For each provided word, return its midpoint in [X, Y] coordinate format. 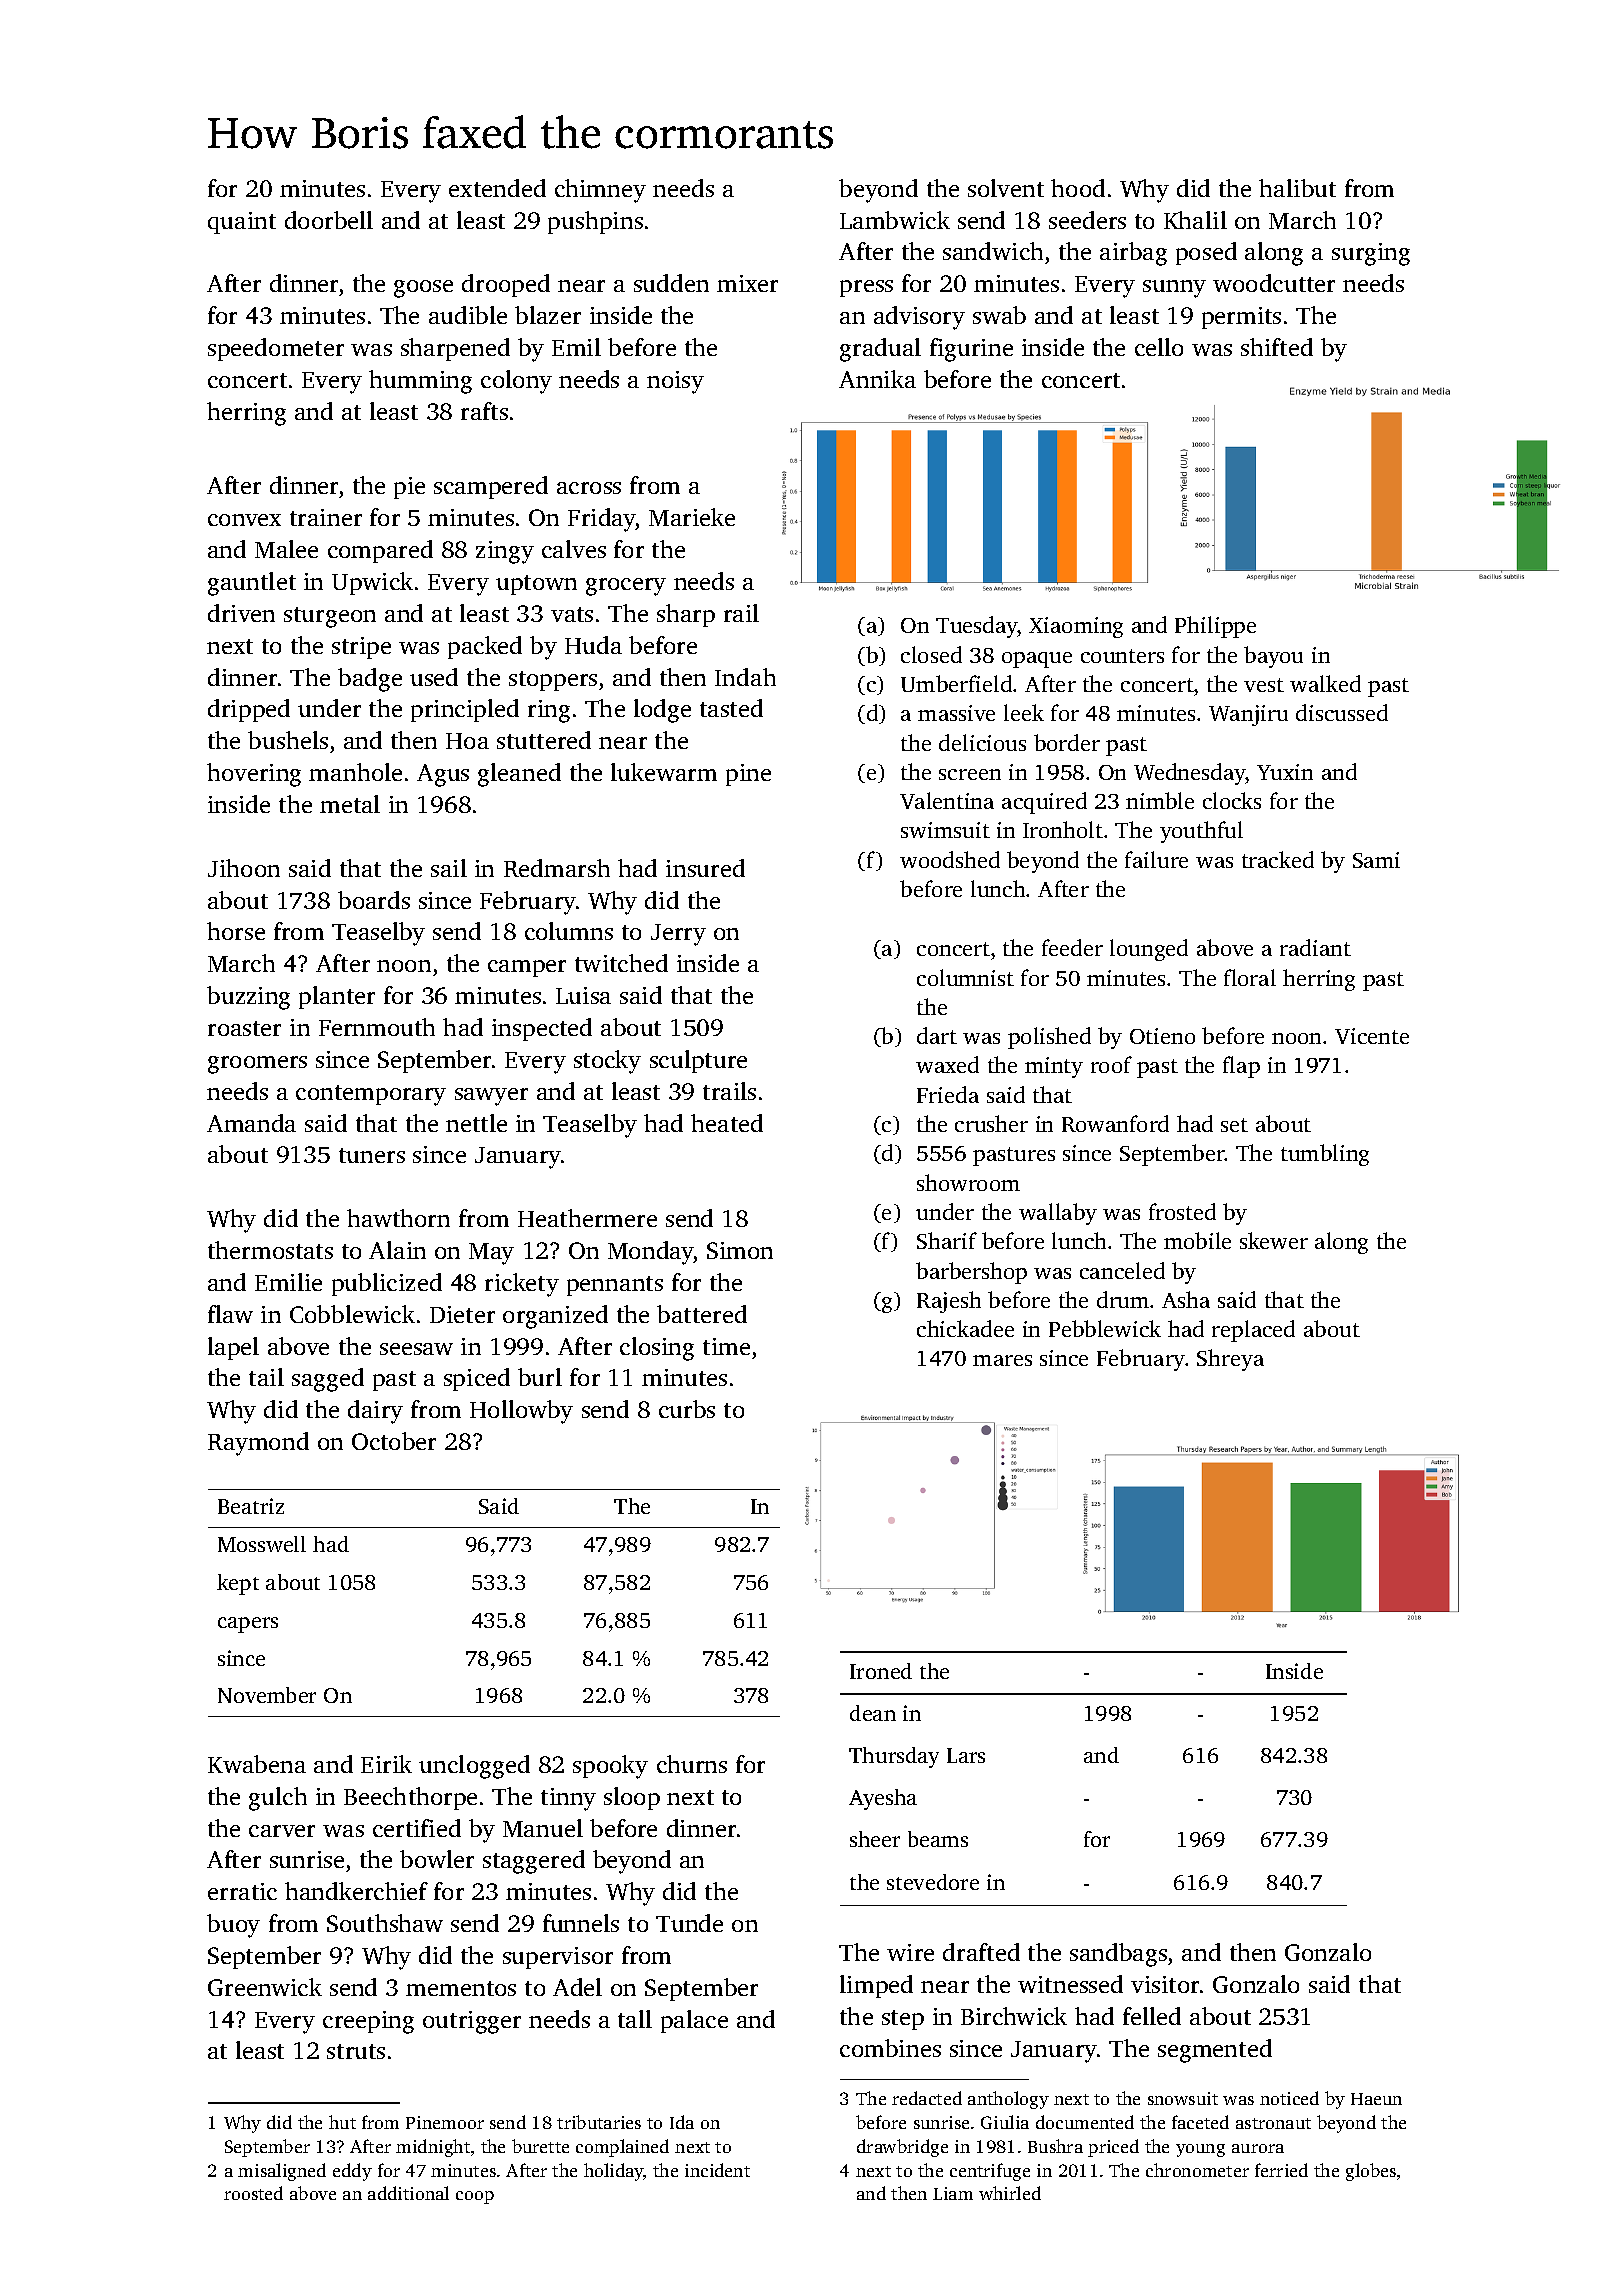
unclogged [474, 1767]
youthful [1201, 832]
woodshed [950, 859]
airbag [1133, 254]
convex [244, 520]
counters [1122, 656]
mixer [747, 283]
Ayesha [883, 1799]
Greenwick [265, 1987]
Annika [877, 379]
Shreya [1230, 1360]
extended [497, 188]
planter [337, 997]
